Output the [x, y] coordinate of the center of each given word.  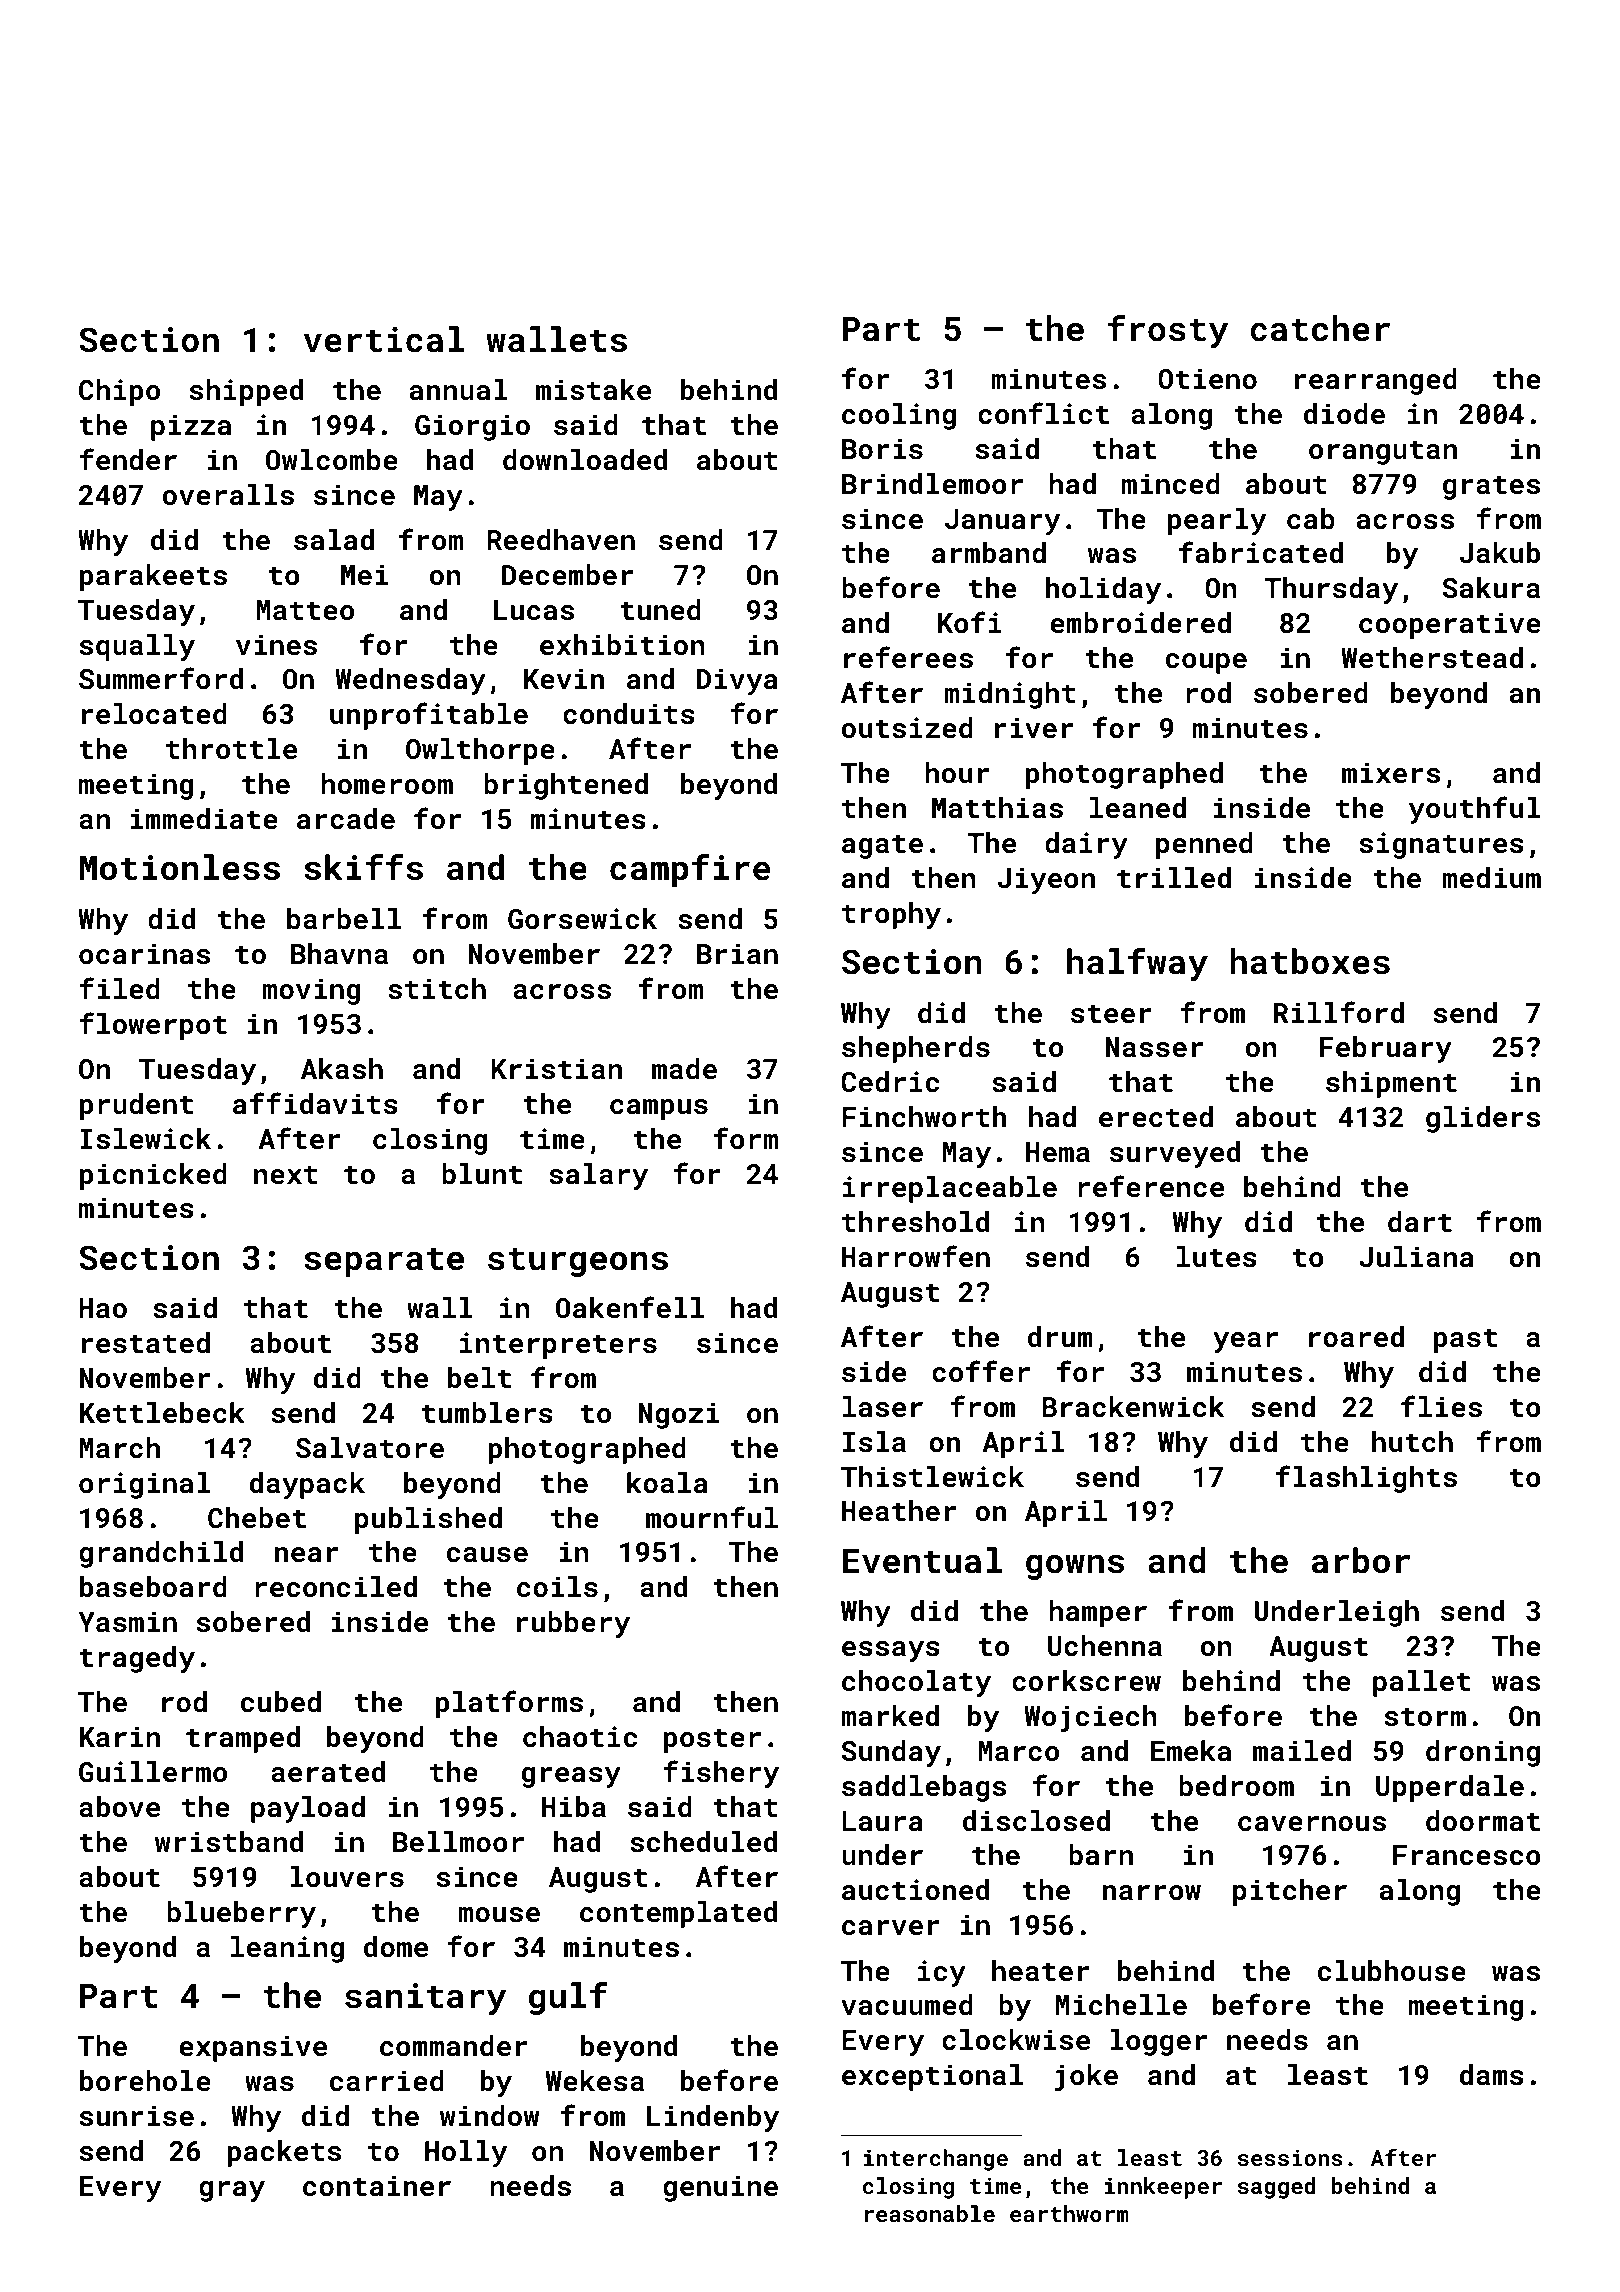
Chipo [119, 392]
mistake [593, 390]
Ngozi [679, 1415]
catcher [1320, 328]
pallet [1421, 1683]
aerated [328, 1772]
